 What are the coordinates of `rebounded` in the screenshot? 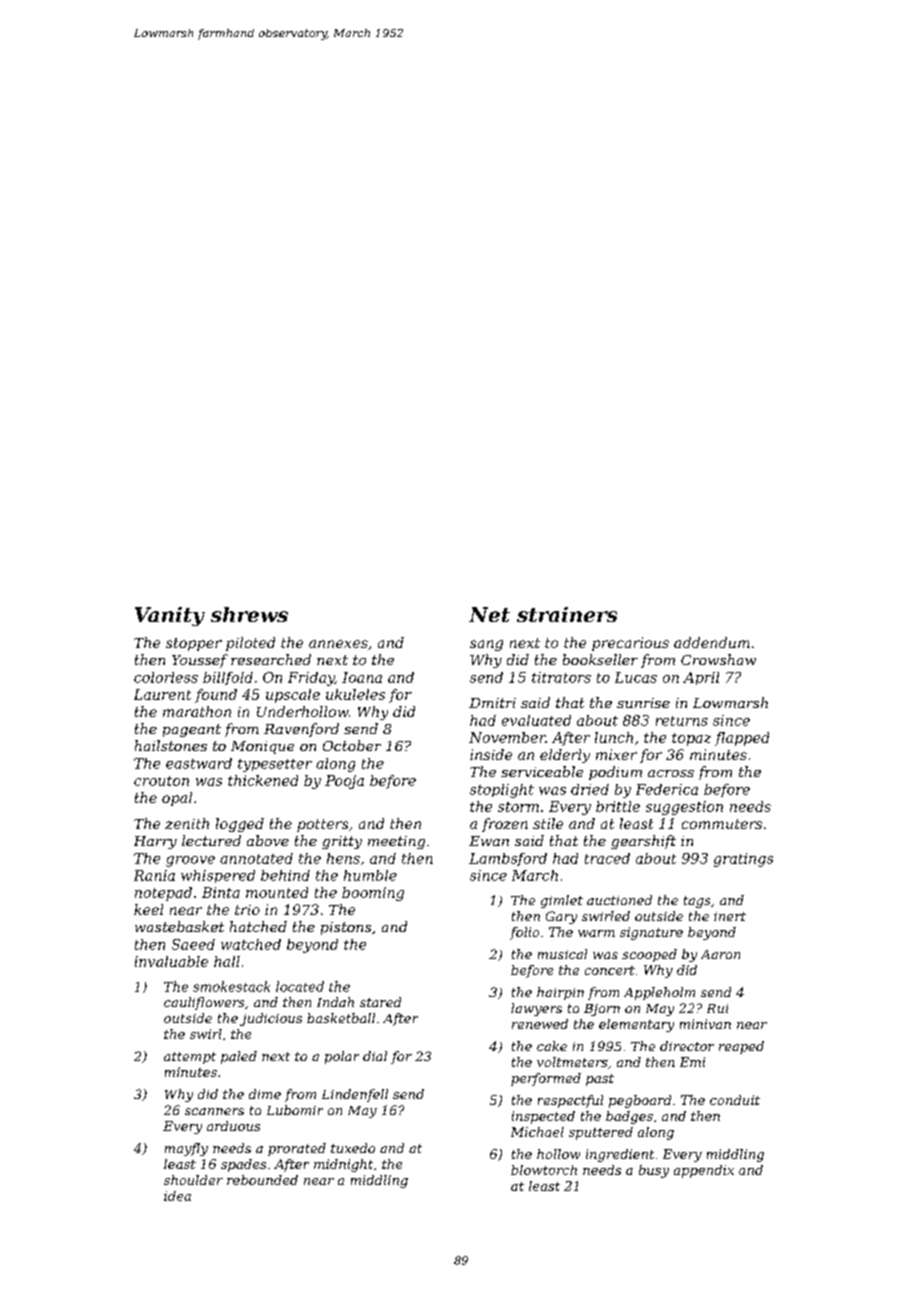 It's located at (262, 1180).
